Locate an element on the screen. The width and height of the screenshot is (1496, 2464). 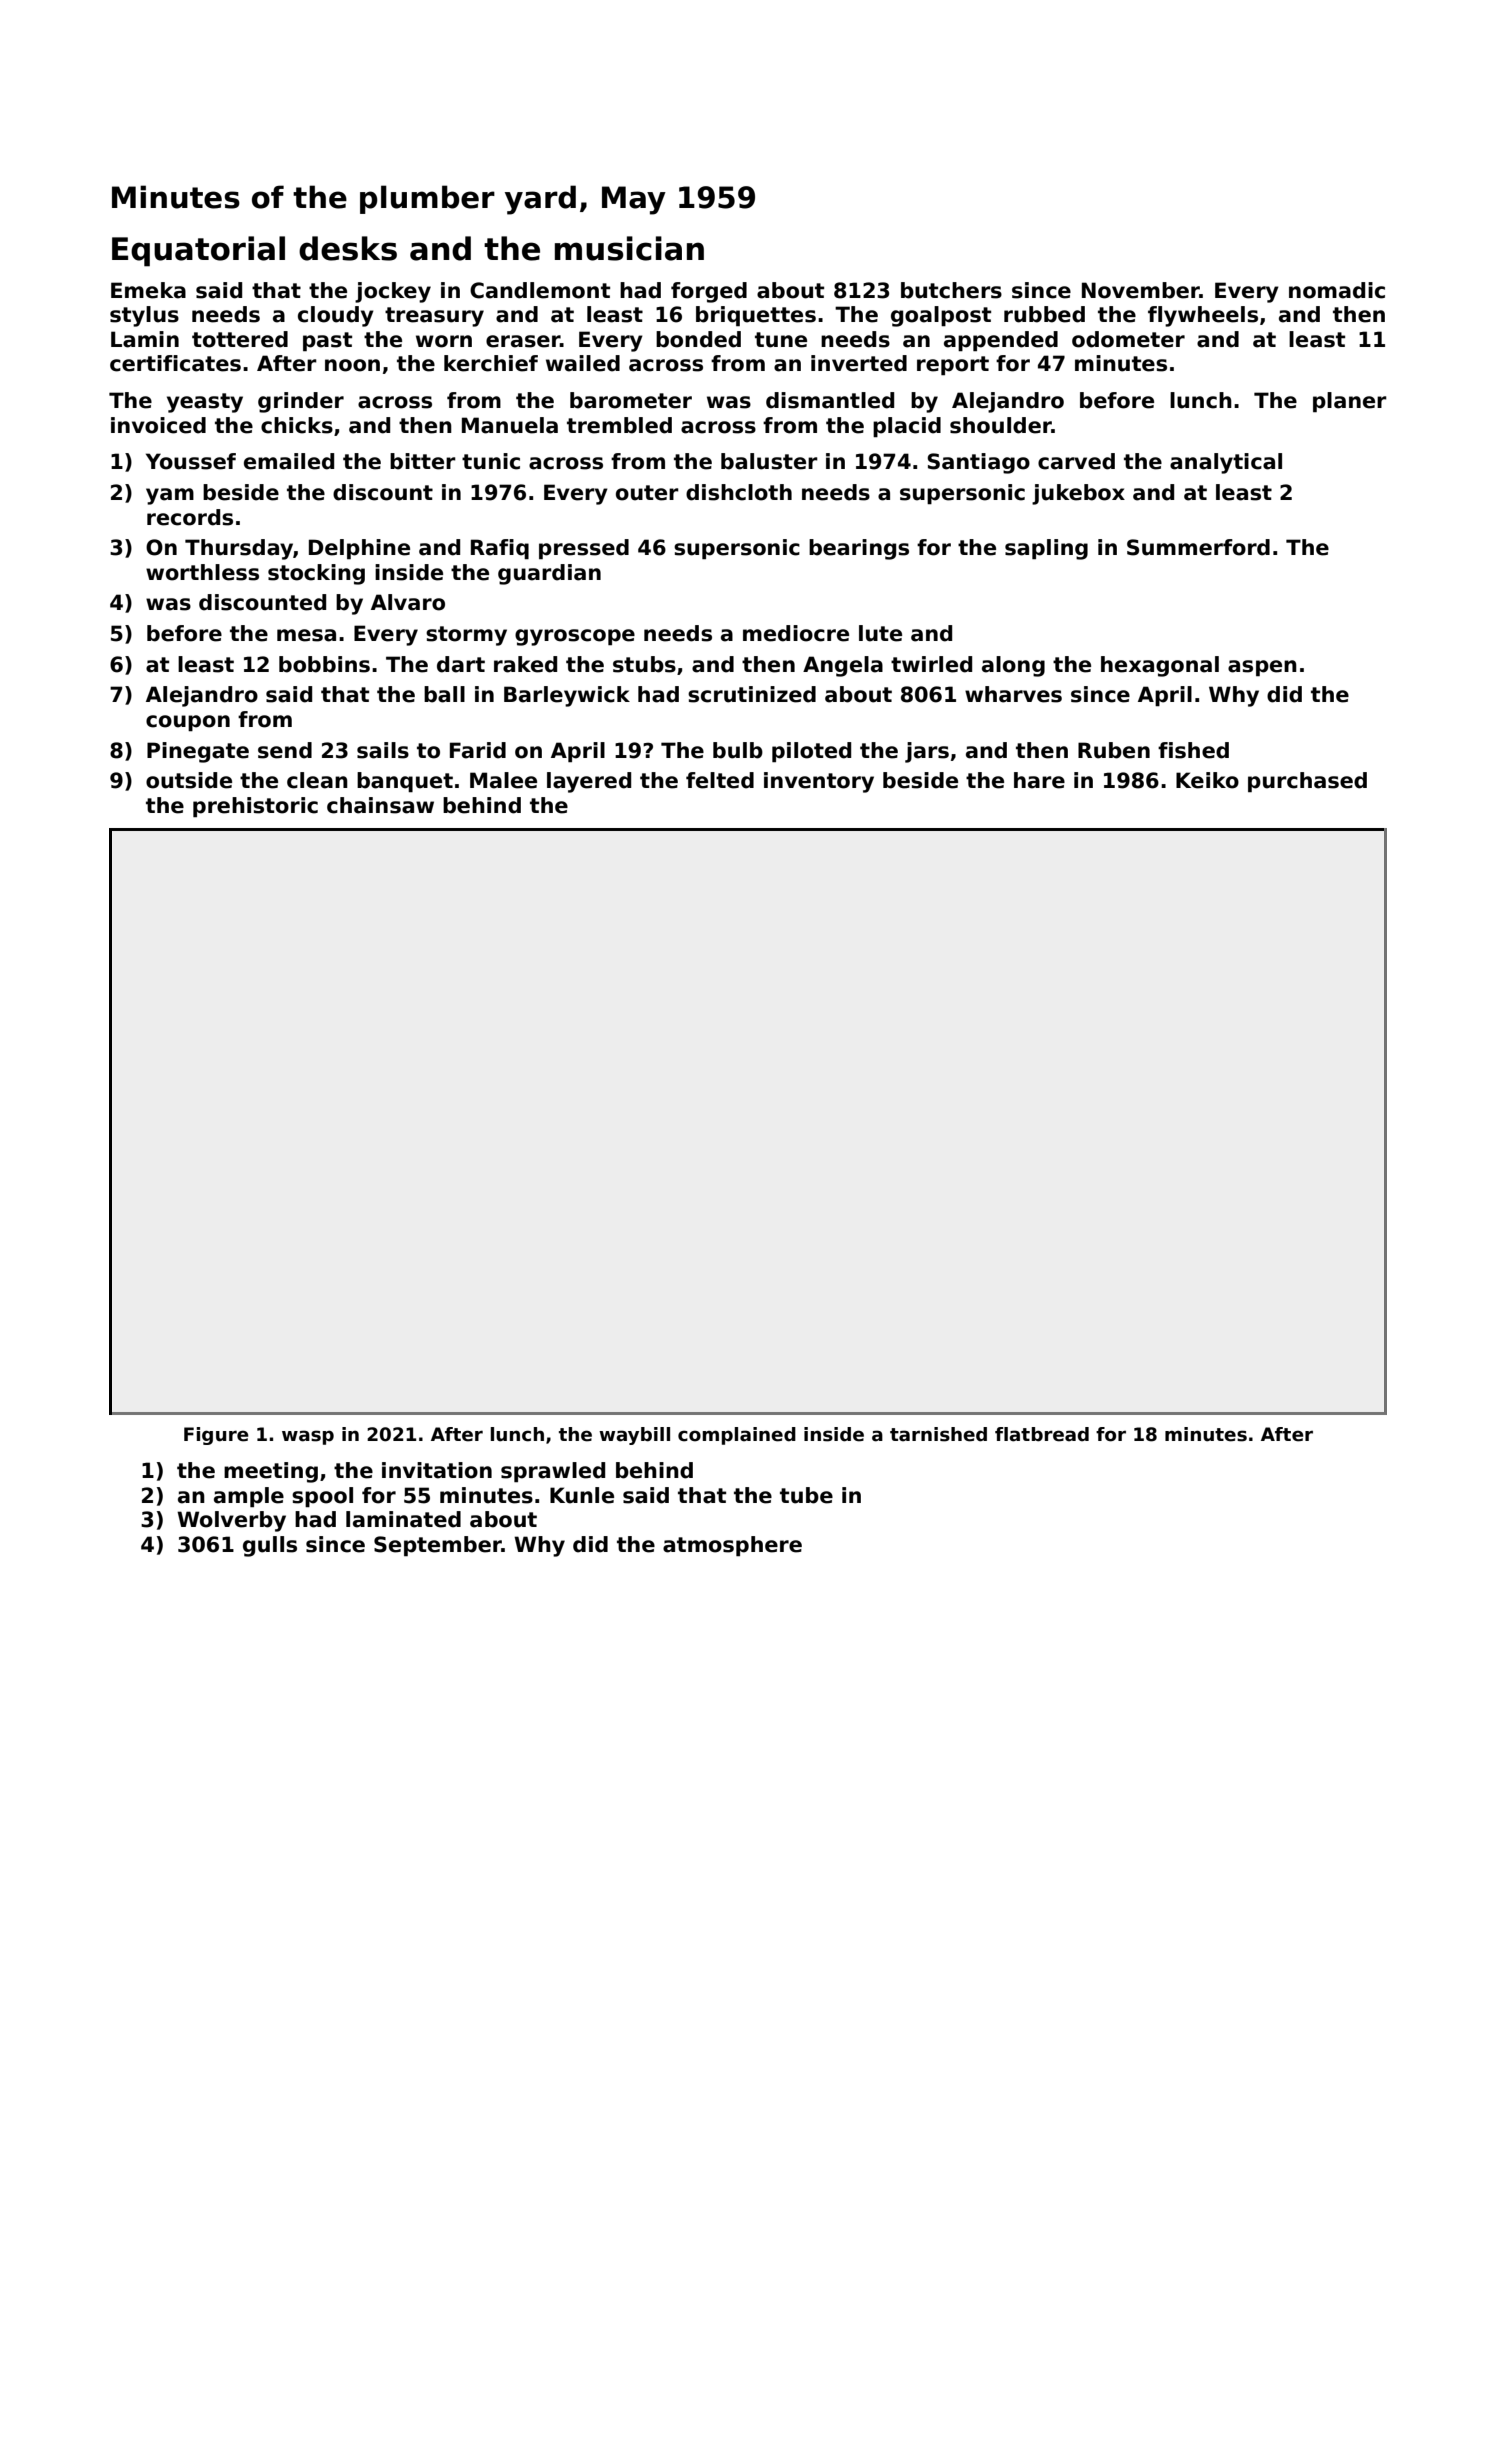
purchased is located at coordinates (1307, 782).
